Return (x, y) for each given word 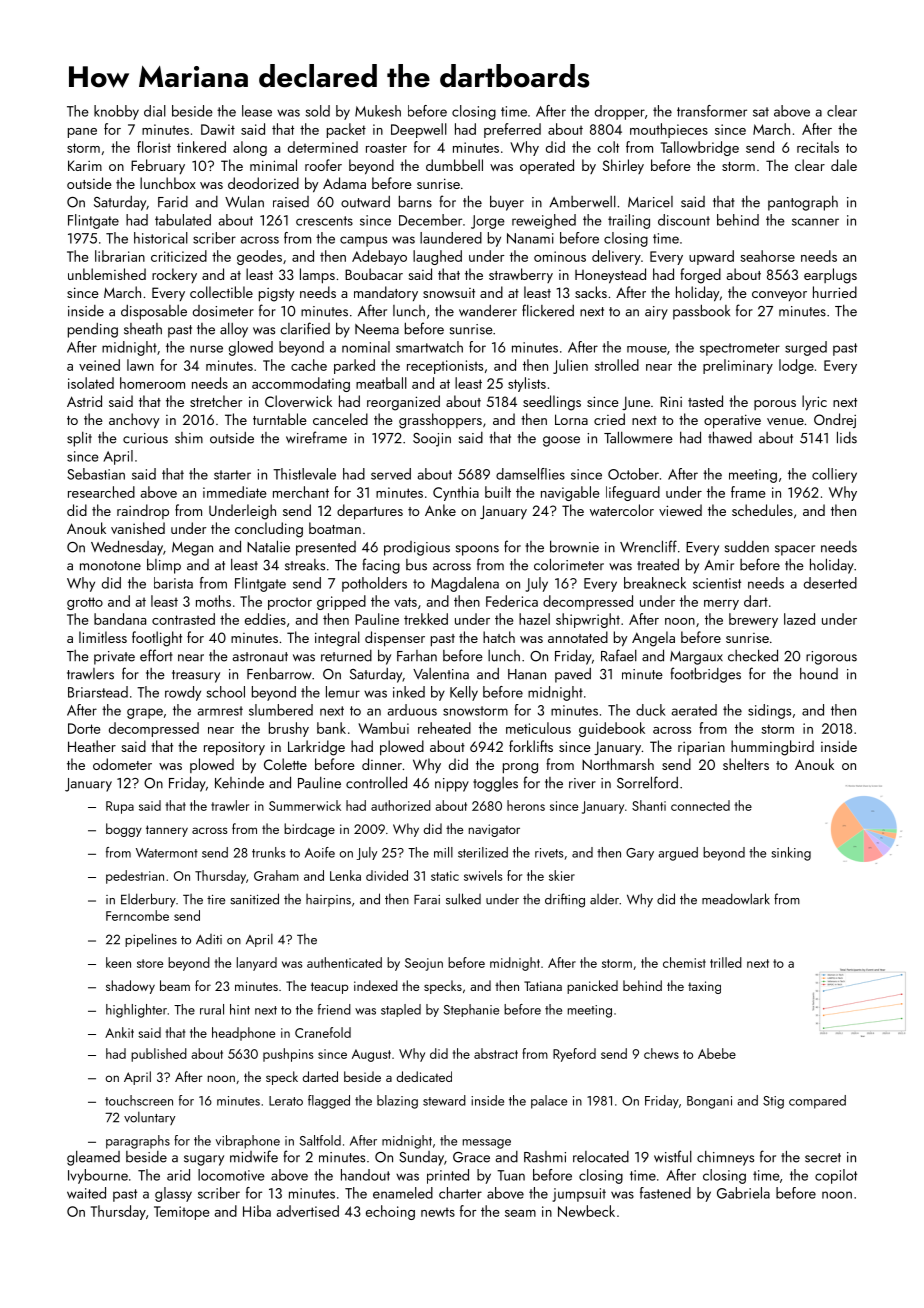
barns (415, 201)
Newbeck (586, 1211)
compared (817, 1102)
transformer (712, 111)
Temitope (181, 1213)
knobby (116, 112)
